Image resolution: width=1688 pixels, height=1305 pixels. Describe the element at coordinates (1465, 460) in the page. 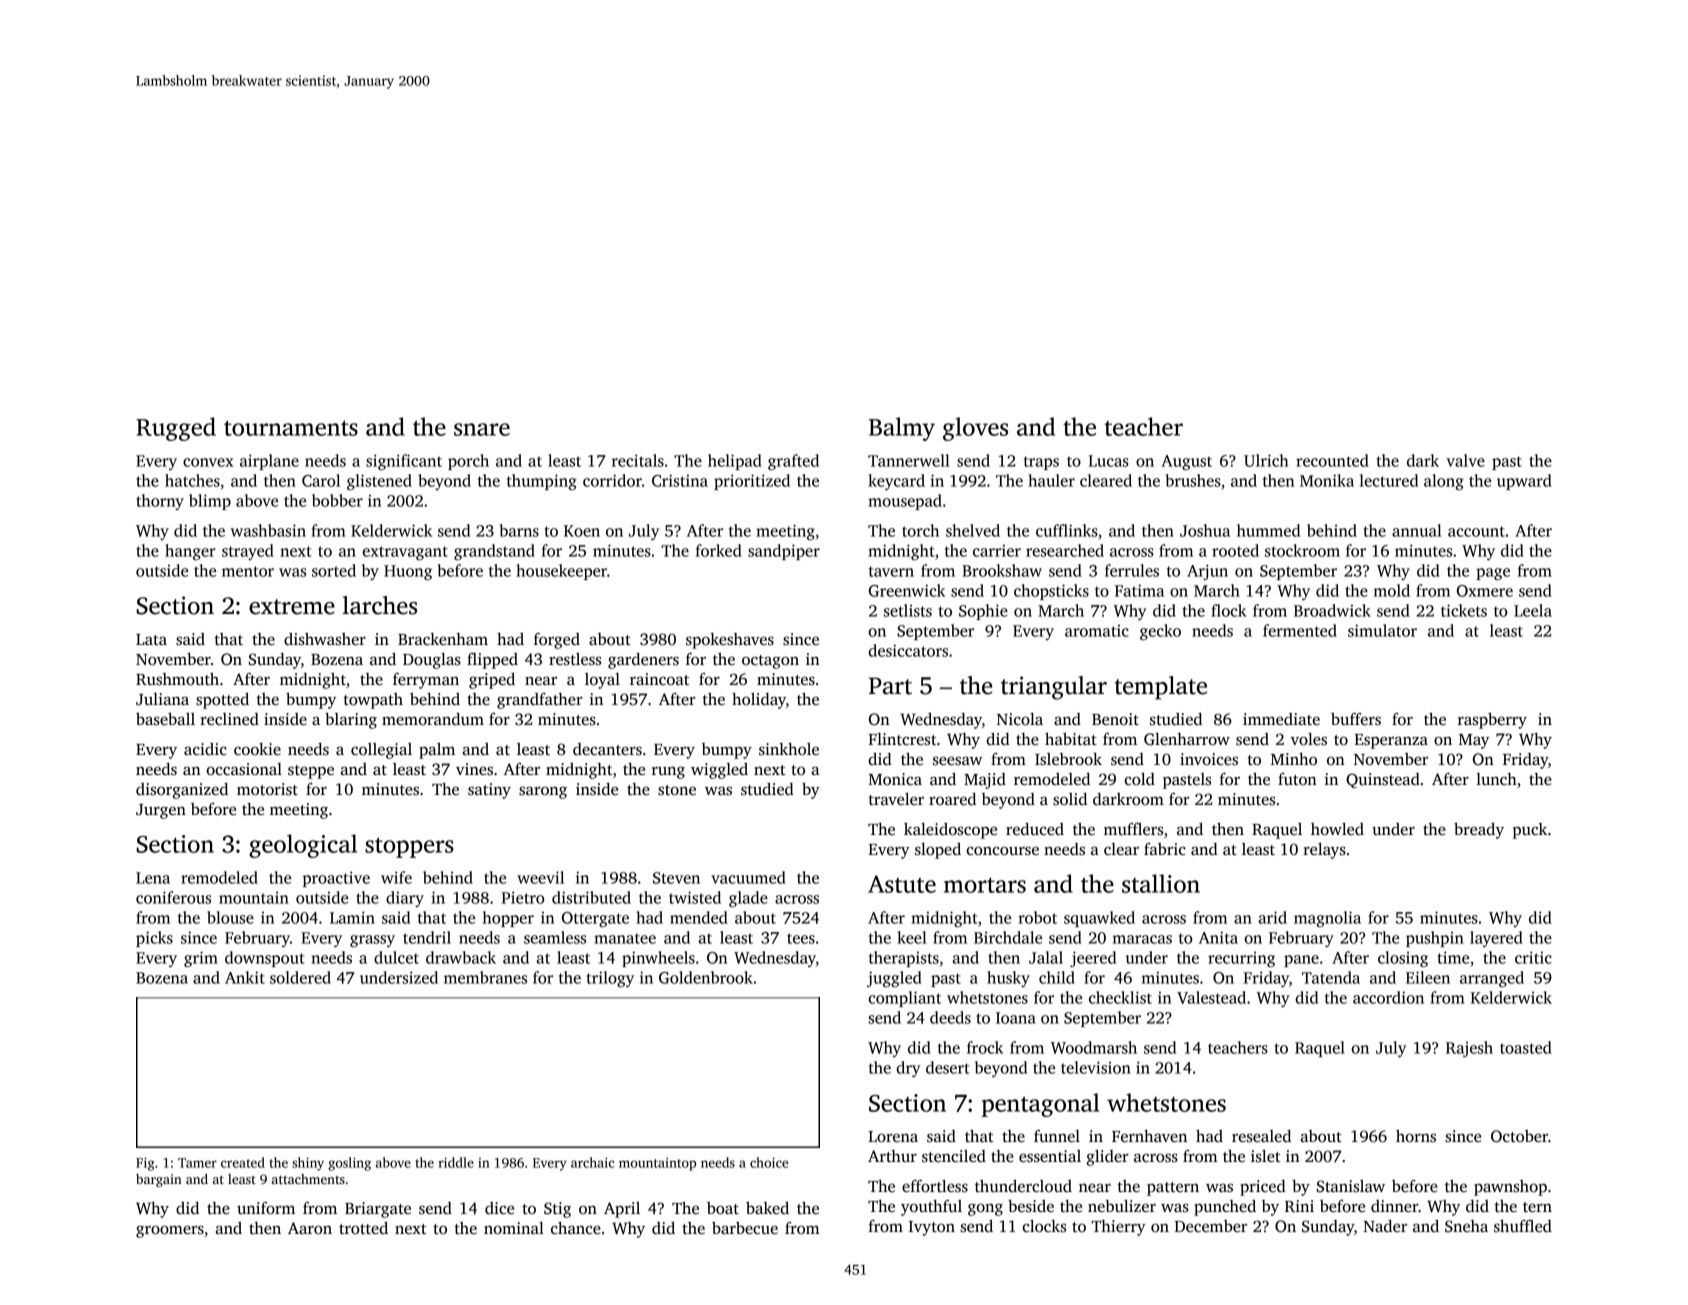

I see `valve` at that location.
